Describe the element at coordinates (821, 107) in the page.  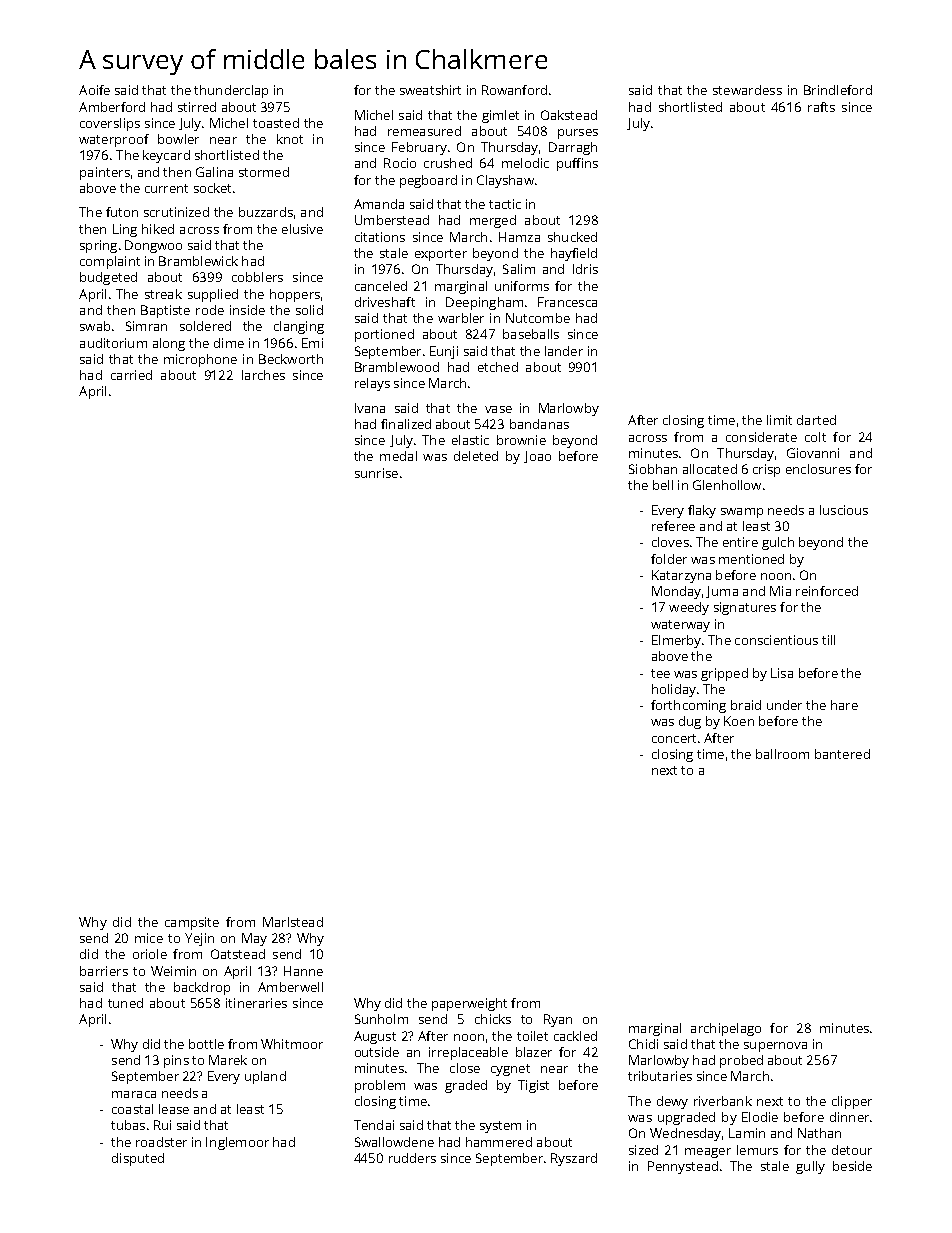
I see `rafts` at that location.
